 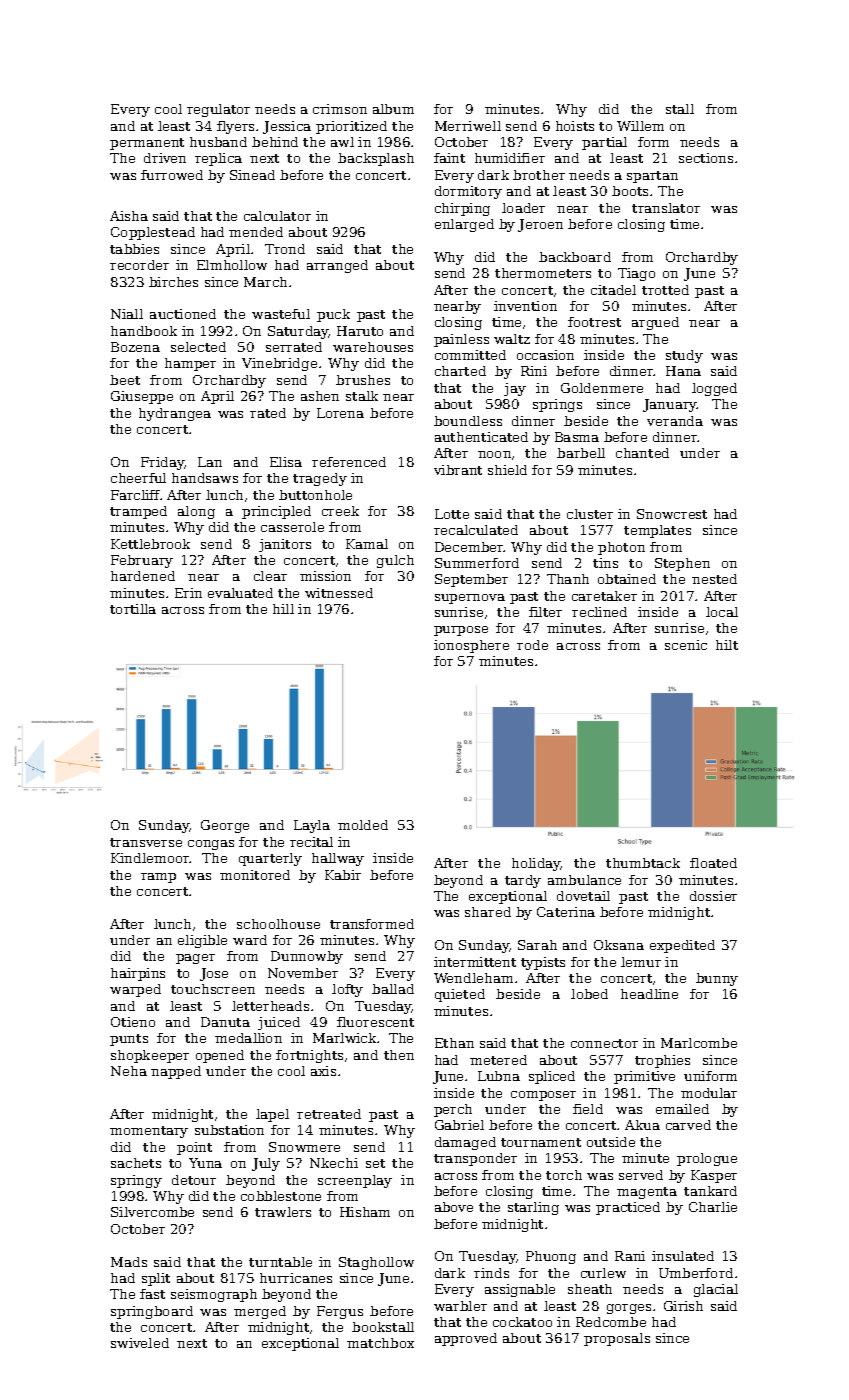 What do you see at coordinates (611, 1142) in the screenshot?
I see `outside` at bounding box center [611, 1142].
